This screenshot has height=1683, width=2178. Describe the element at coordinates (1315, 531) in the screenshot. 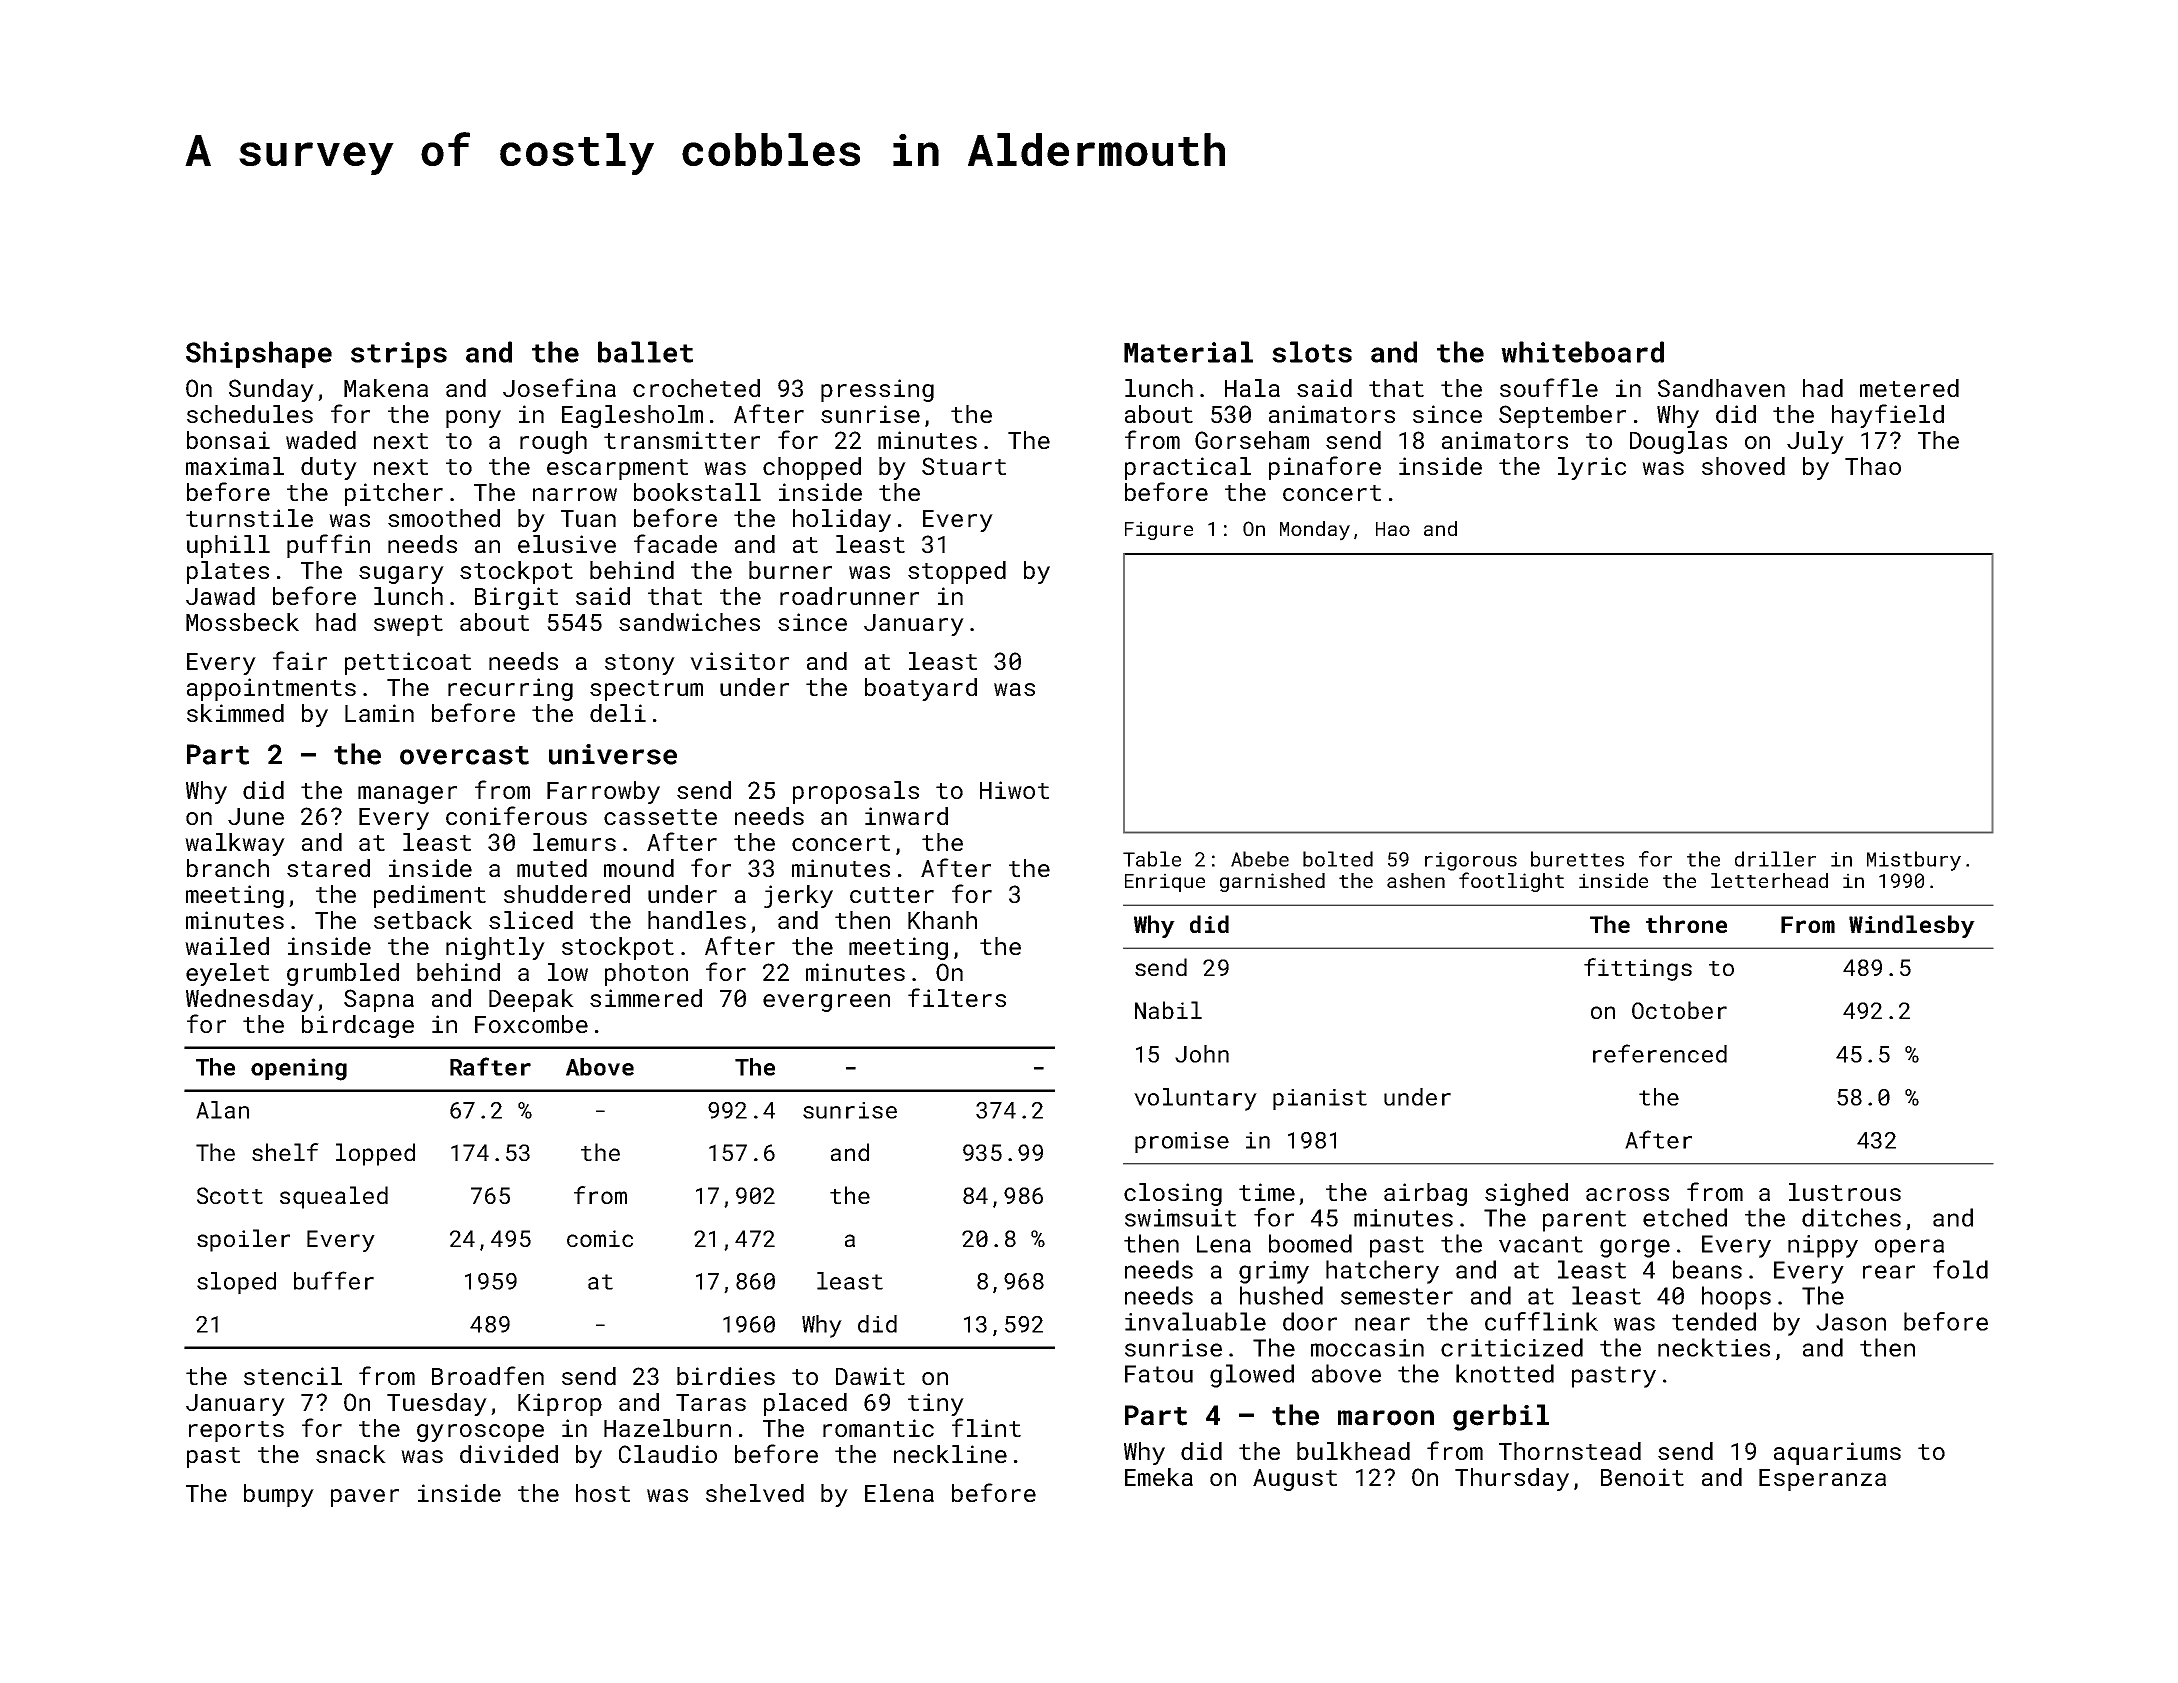

I see `Monday` at that location.
